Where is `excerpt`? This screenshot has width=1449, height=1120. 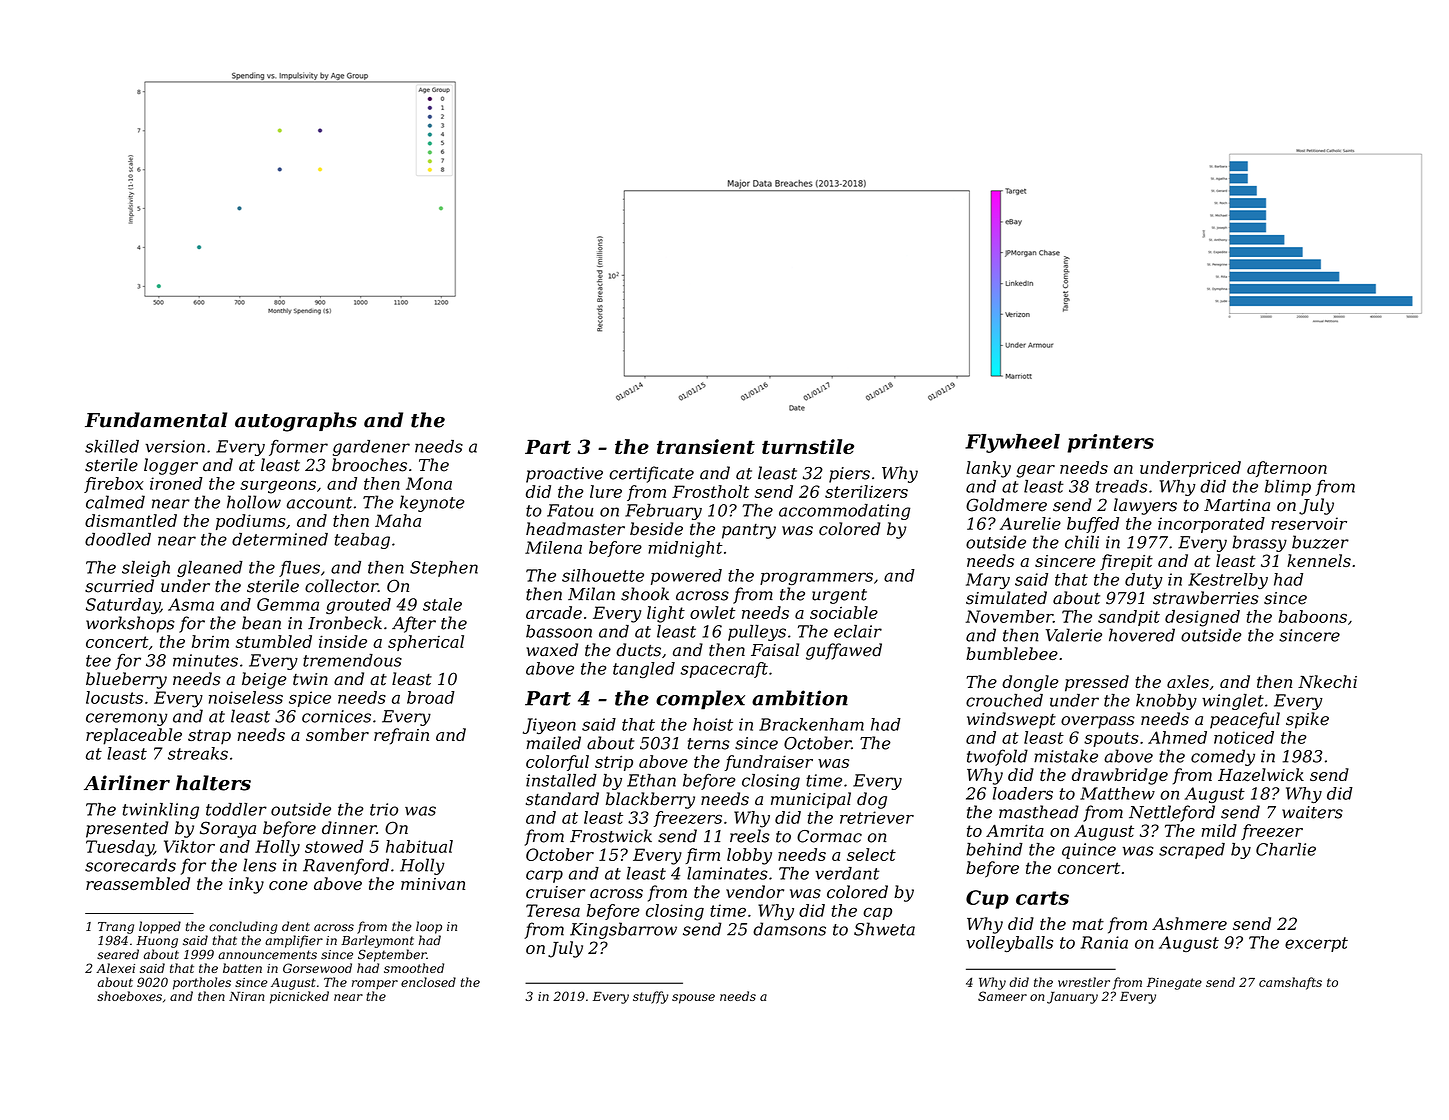 excerpt is located at coordinates (1316, 944).
